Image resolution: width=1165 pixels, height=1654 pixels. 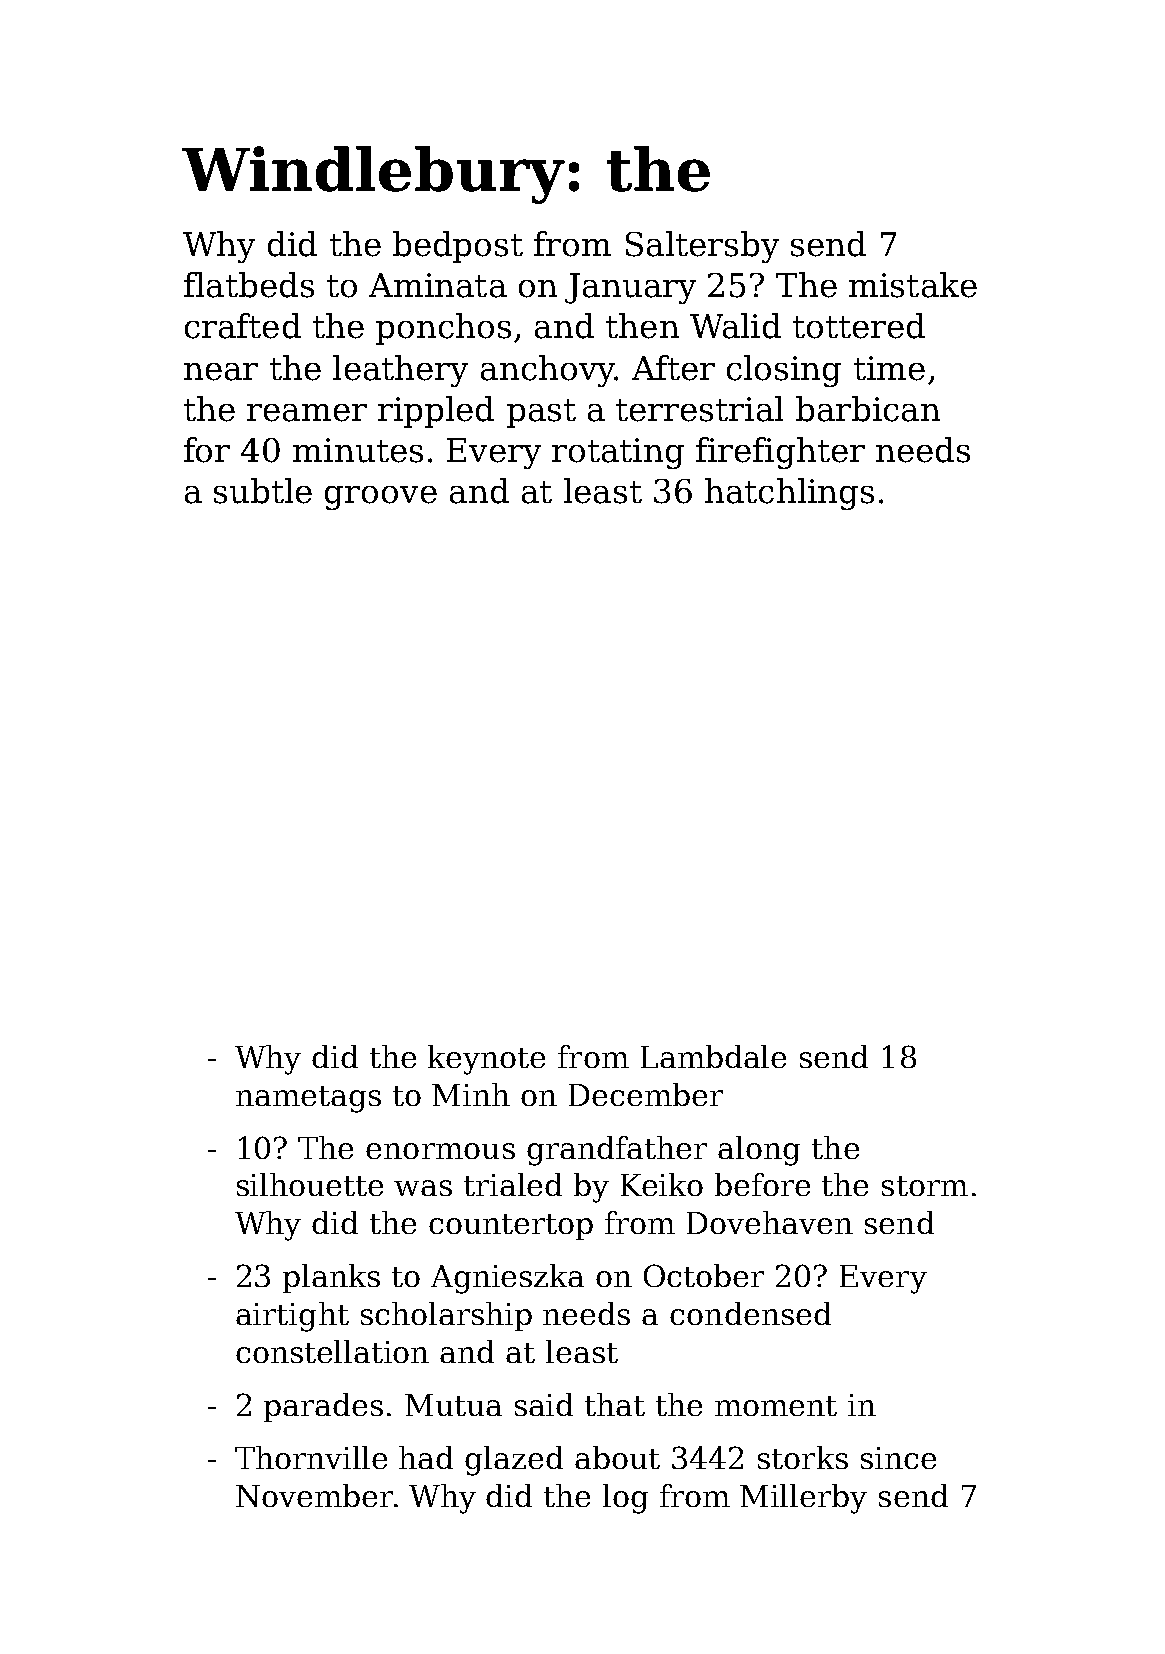 What do you see at coordinates (486, 1060) in the screenshot?
I see `keynote` at bounding box center [486, 1060].
